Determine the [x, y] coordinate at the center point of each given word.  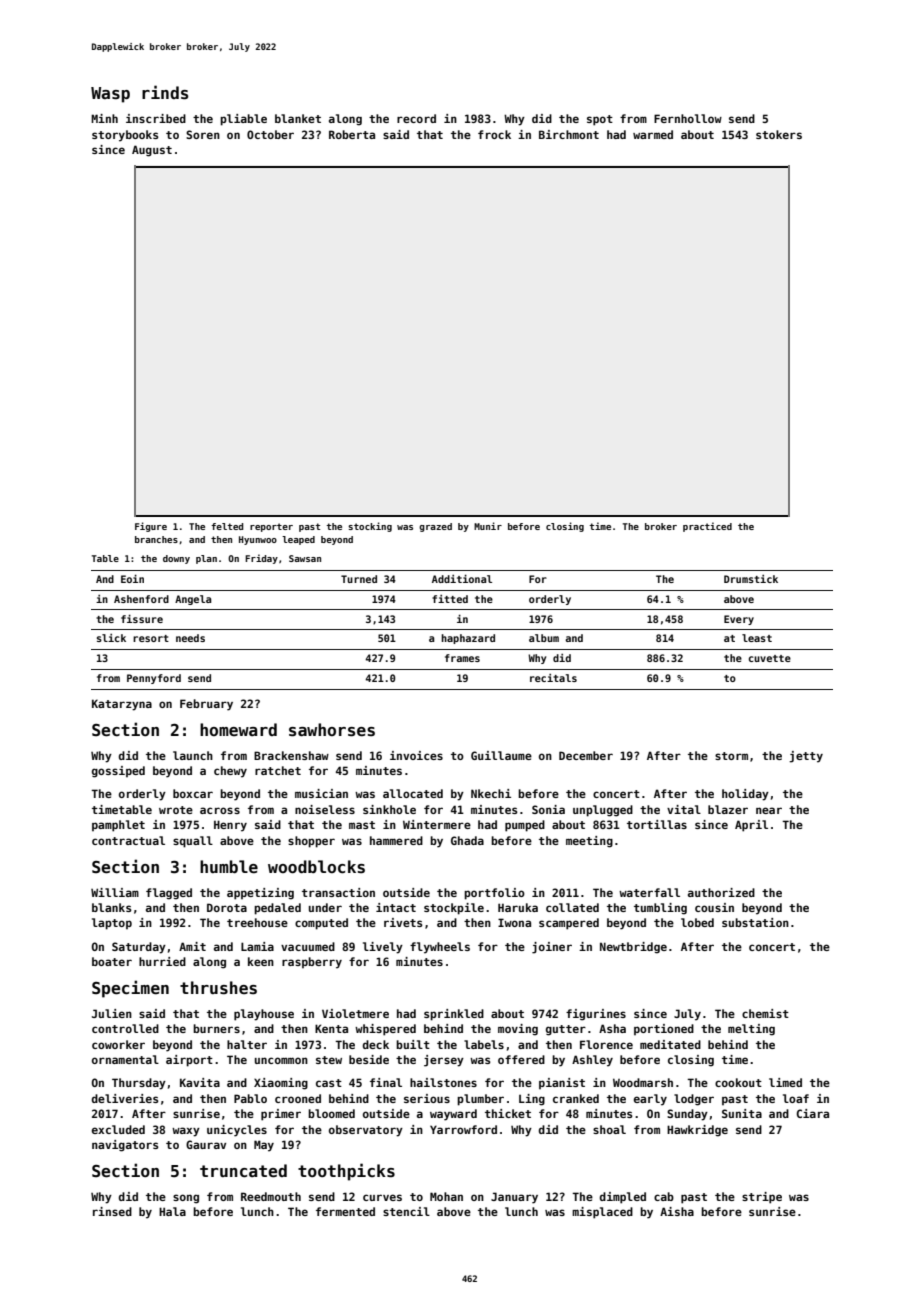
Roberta [352, 134]
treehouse [257, 922]
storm [731, 756]
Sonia [548, 809]
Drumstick [751, 579]
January [514, 1198]
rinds [165, 92]
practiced [707, 527]
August [152, 151]
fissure [142, 618]
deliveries [125, 1098]
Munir [488, 526]
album [544, 638]
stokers [779, 134]
